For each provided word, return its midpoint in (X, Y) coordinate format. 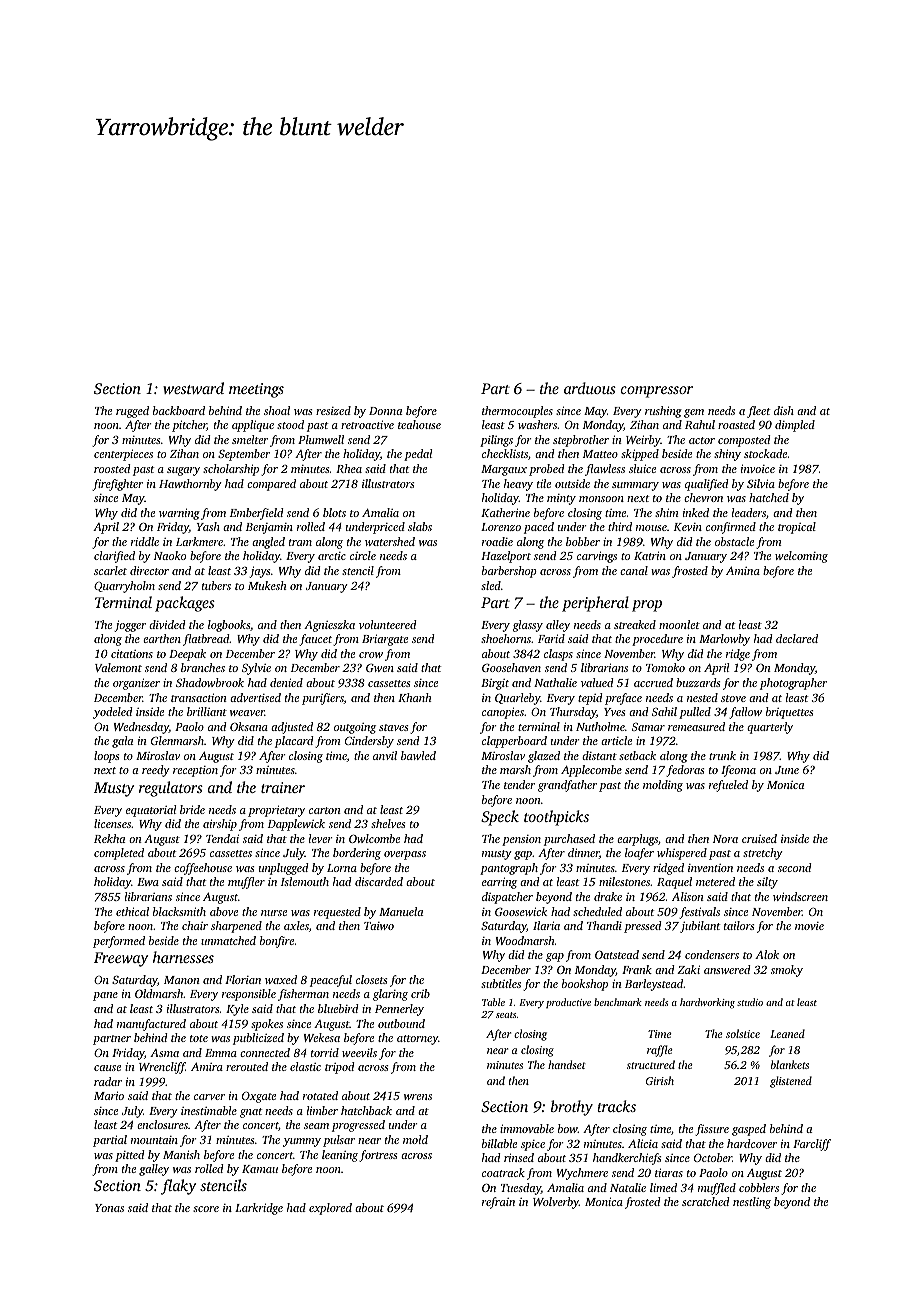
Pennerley (399, 1010)
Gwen (380, 667)
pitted (129, 1156)
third (620, 526)
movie (809, 926)
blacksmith (179, 911)
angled (268, 543)
